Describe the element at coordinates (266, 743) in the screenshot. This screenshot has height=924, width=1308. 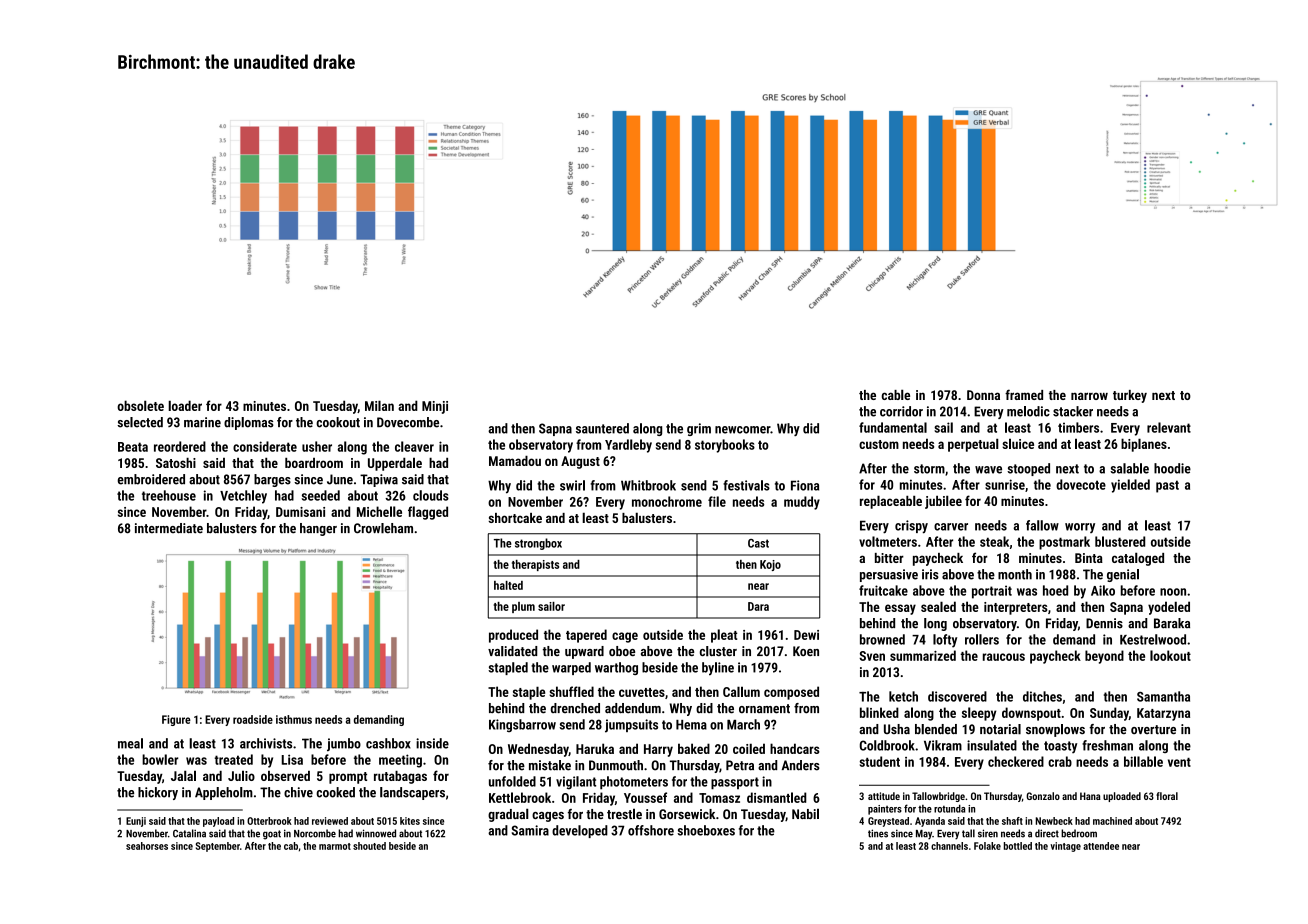
I see `archivists` at that location.
